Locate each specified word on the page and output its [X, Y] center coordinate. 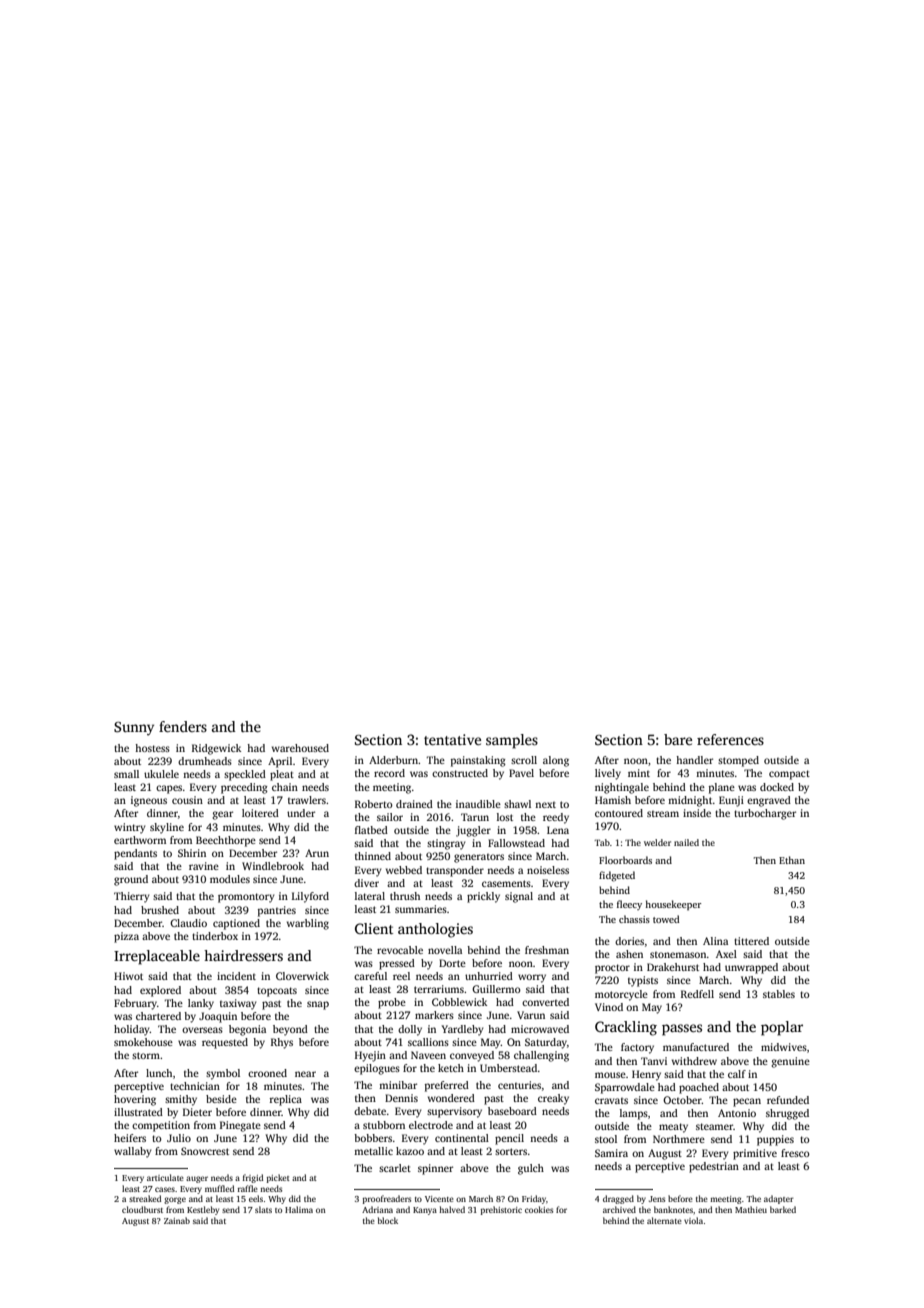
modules [230, 879]
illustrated [138, 1112]
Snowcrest [205, 1151]
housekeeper [673, 905]
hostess [152, 748]
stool [606, 1139]
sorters [511, 1151]
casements [506, 883]
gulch [531, 1169]
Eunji [731, 801]
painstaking [478, 761]
